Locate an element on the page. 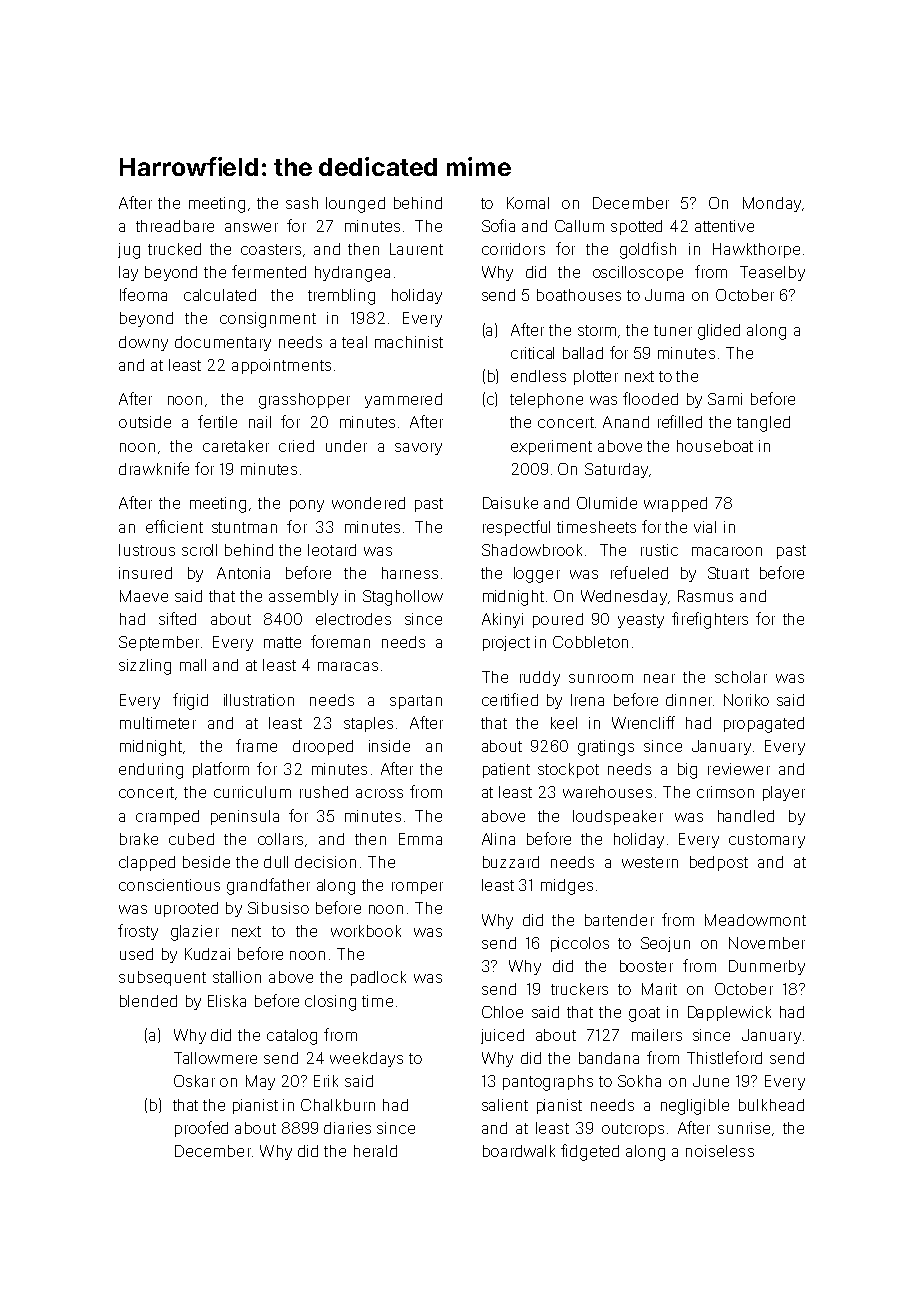 Image resolution: width=924 pixels, height=1311 pixels. sash is located at coordinates (302, 203).
